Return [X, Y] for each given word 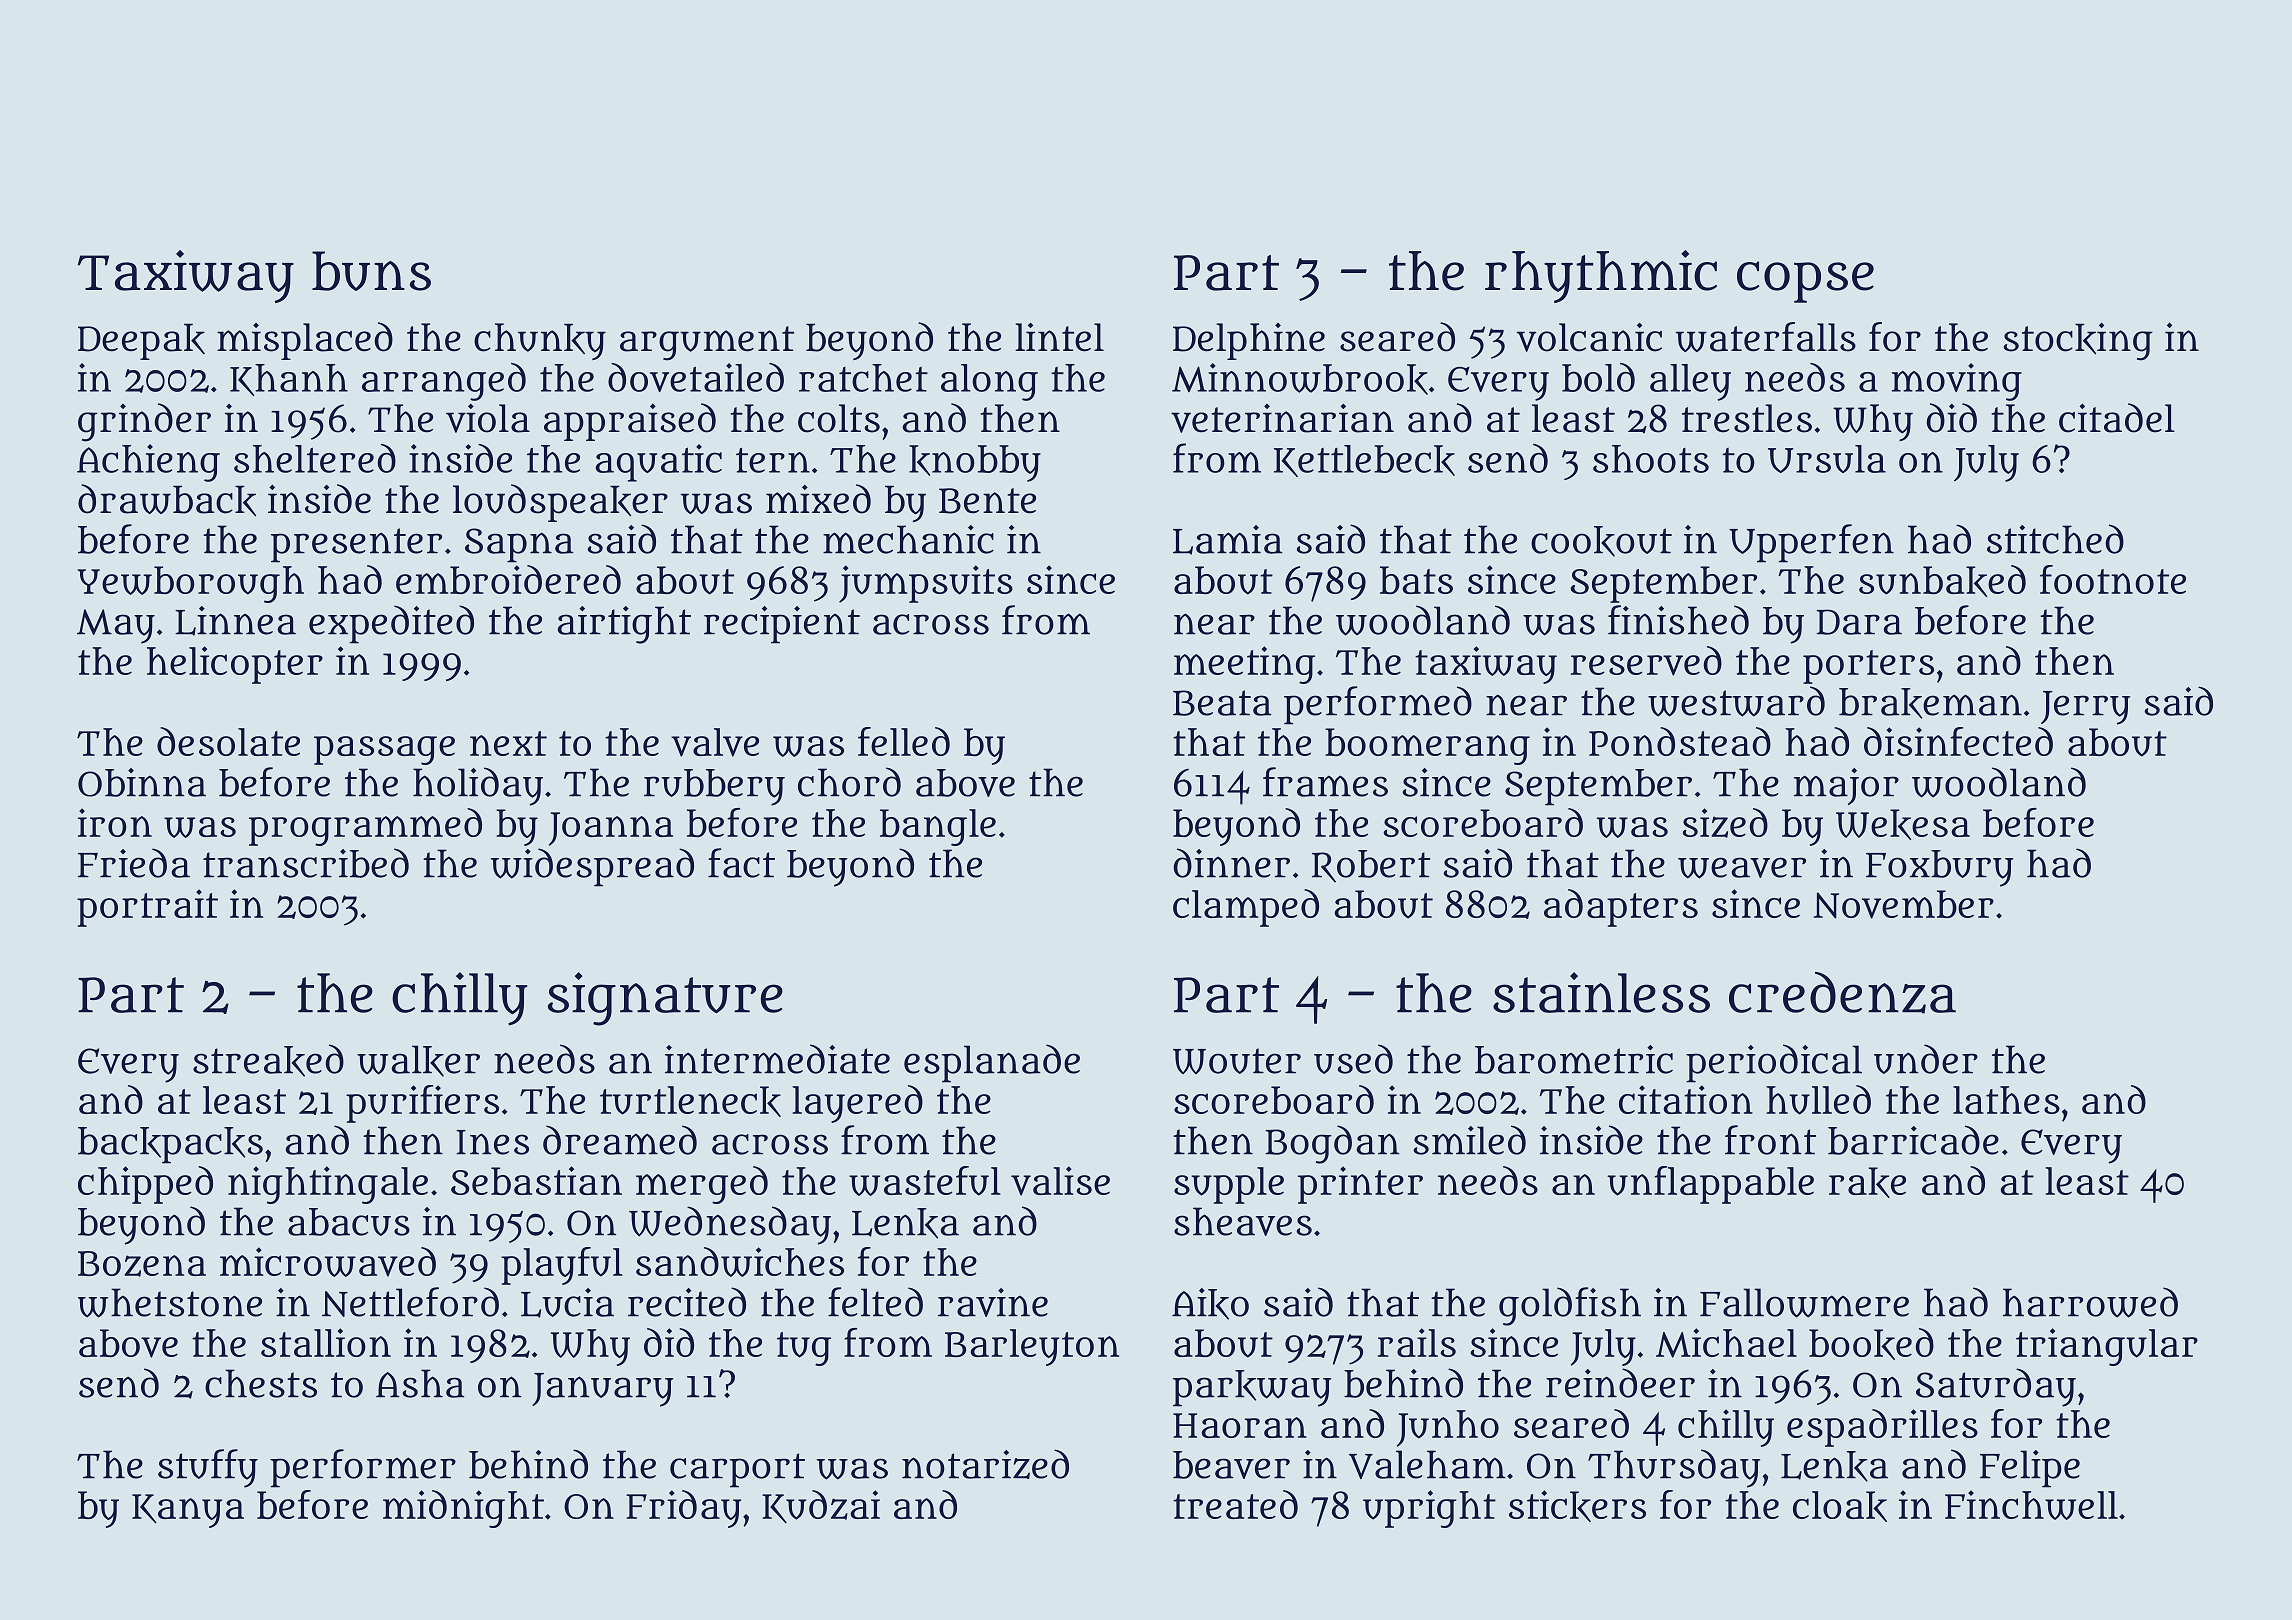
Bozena [142, 1264]
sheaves [1243, 1221]
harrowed [2090, 1302]
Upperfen [1811, 543]
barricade [1913, 1140]
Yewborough [191, 584]
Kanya [188, 1511]
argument [707, 343]
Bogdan [1332, 1144]
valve [715, 742]
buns [371, 271]
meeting [1244, 665]
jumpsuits [926, 584]
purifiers [422, 1104]
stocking [2078, 342]
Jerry [2085, 708]
